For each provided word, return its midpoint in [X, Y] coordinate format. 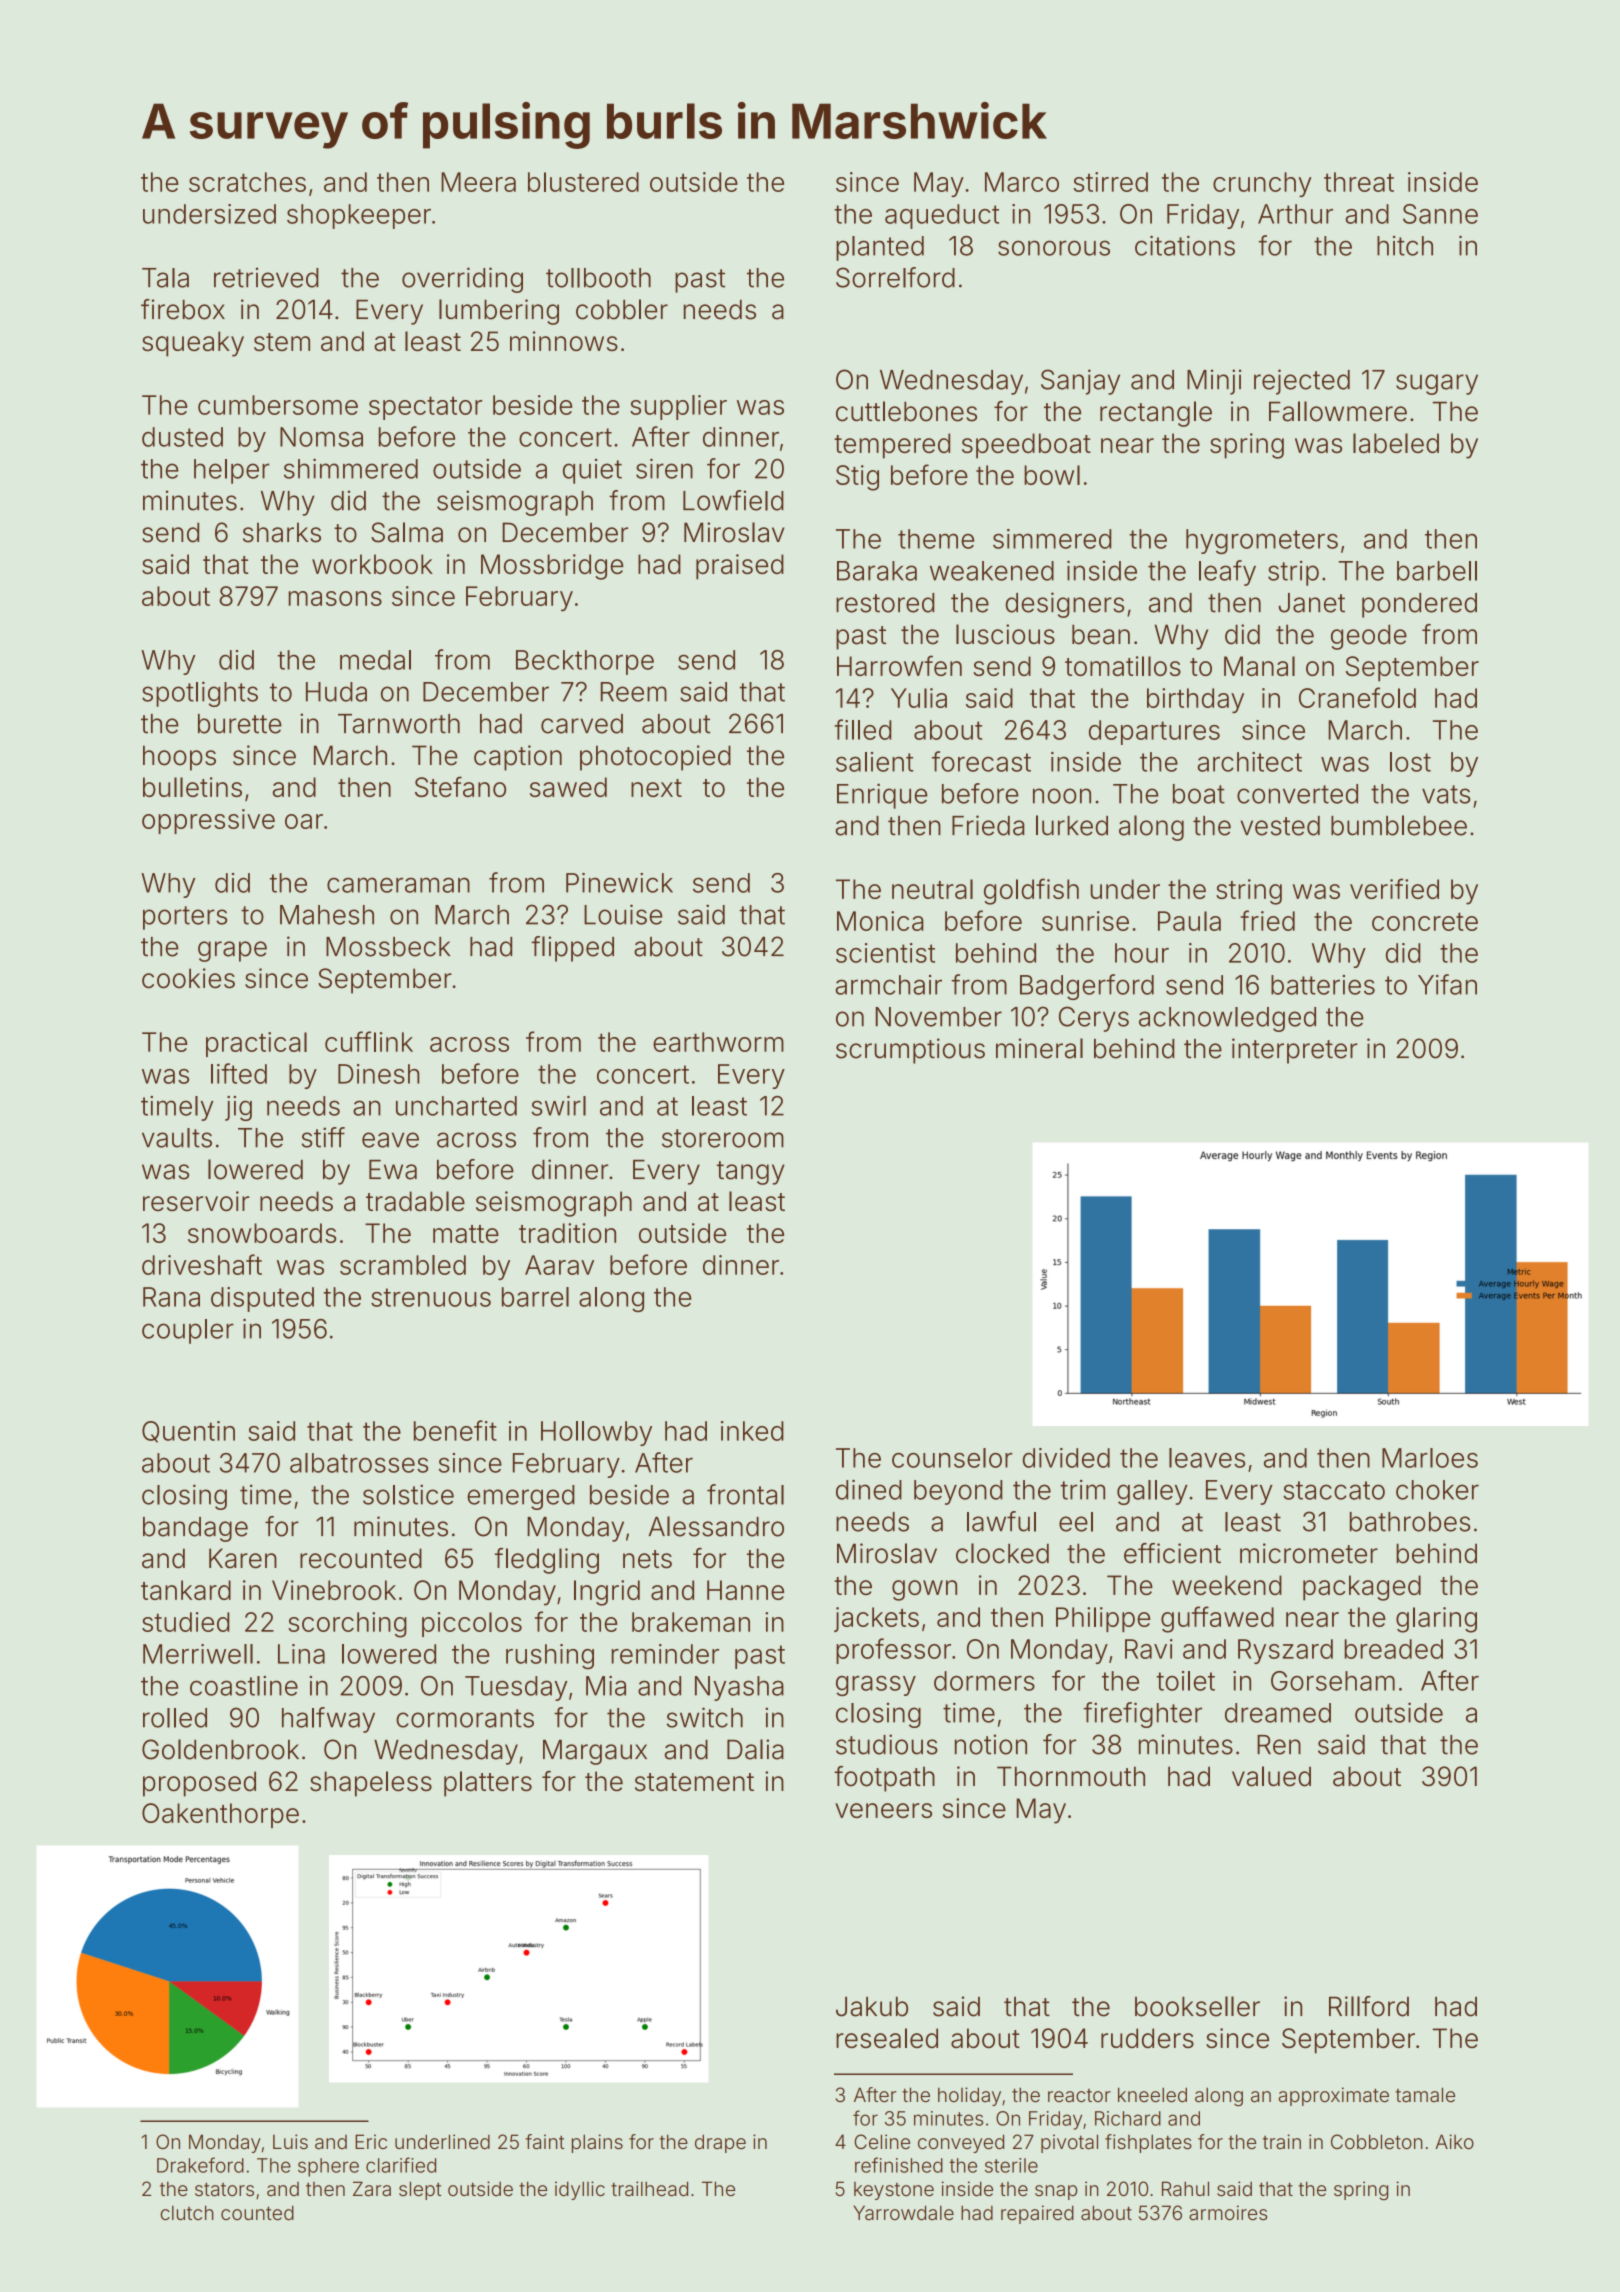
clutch [186, 2212]
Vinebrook [334, 1590]
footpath [884, 1779]
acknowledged [1227, 1019]
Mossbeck [388, 947]
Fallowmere [1338, 411]
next [656, 788]
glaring [1436, 1620]
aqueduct [942, 216]
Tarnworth [399, 724]
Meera [478, 182]
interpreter [1295, 1051]
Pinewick [619, 883]
